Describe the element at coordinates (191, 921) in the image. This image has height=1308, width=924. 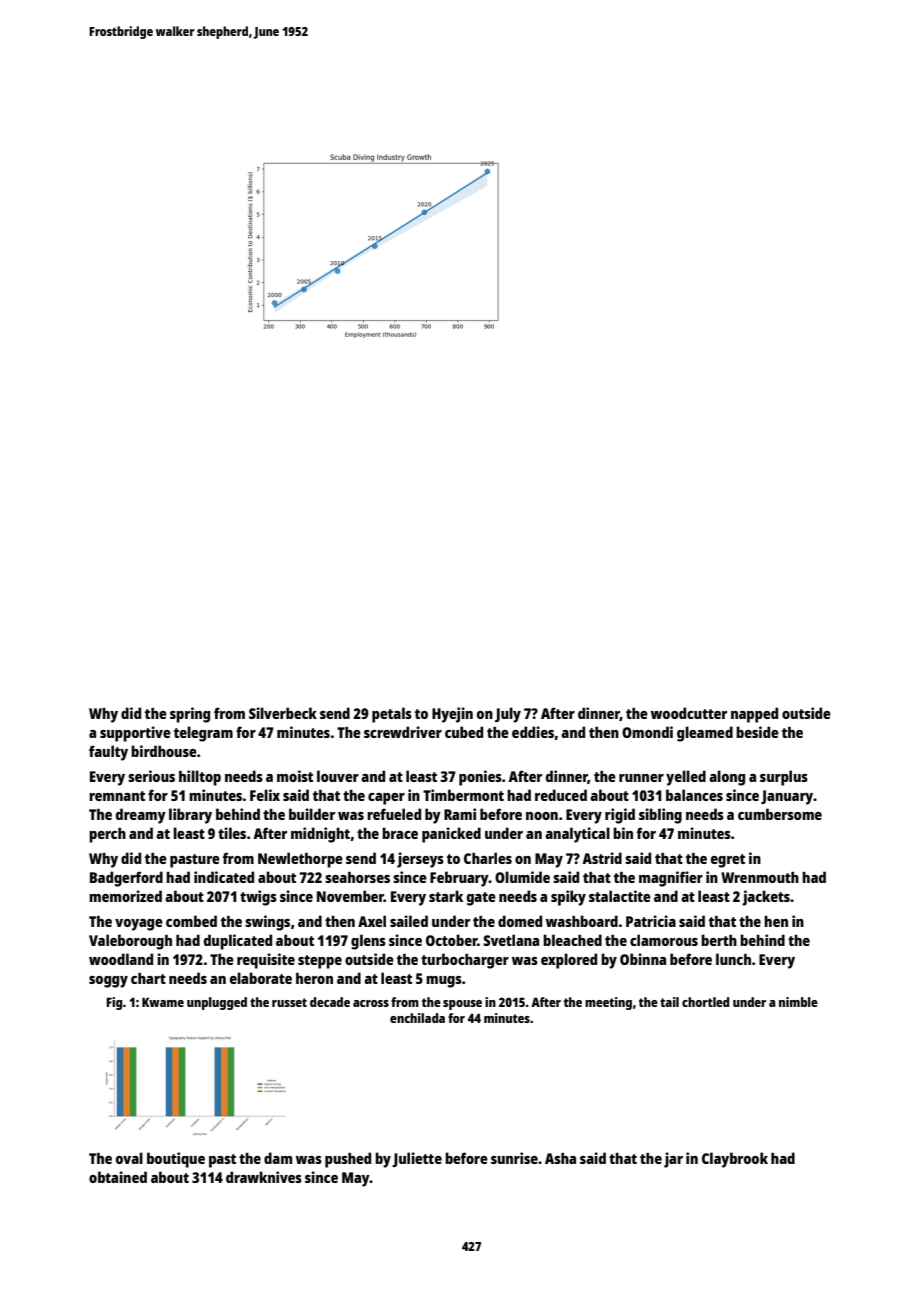
I see `combed` at that location.
